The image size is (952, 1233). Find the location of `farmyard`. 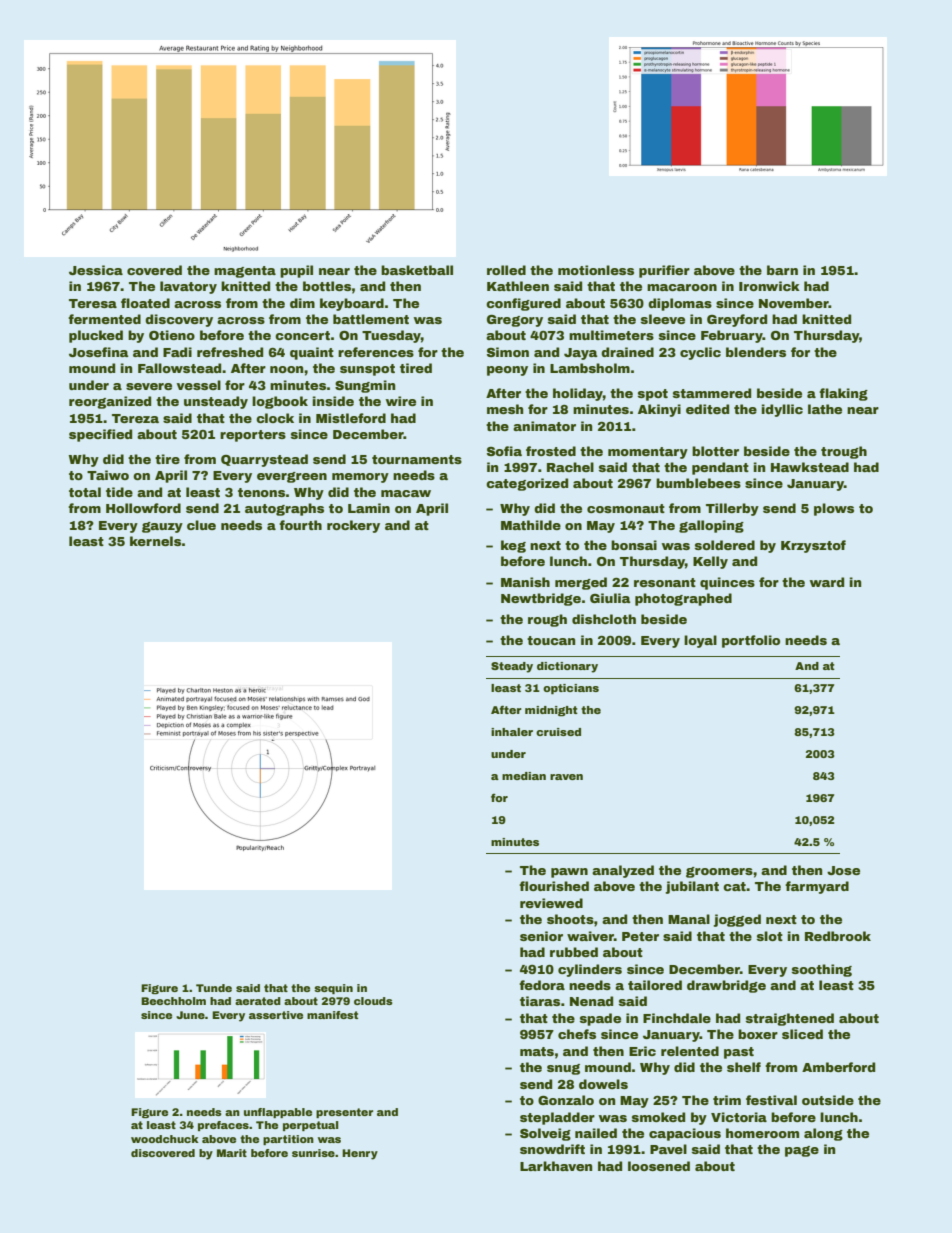

farmyard is located at coordinates (817, 887).
